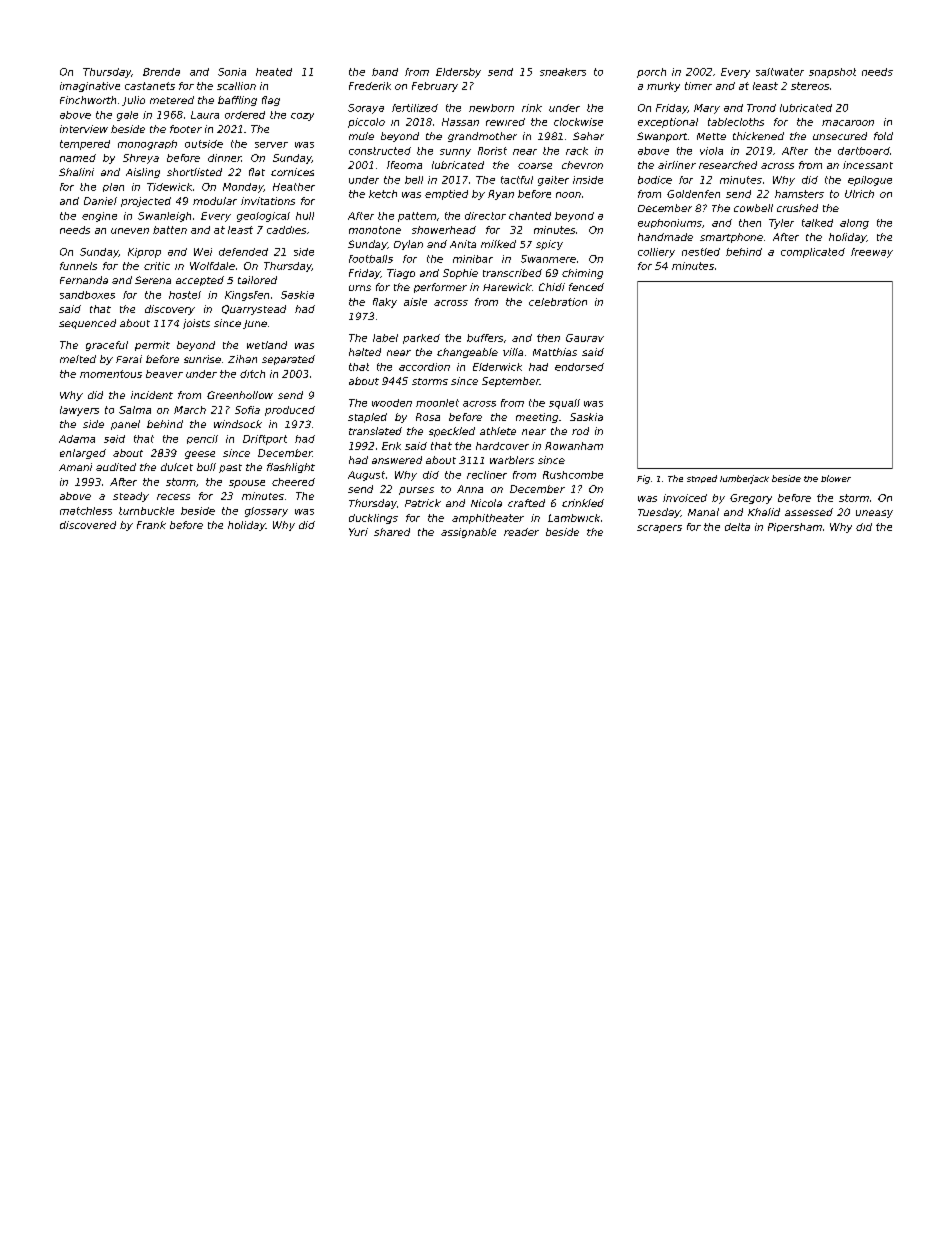  Describe the element at coordinates (485, 338) in the document. I see `buffers` at that location.
